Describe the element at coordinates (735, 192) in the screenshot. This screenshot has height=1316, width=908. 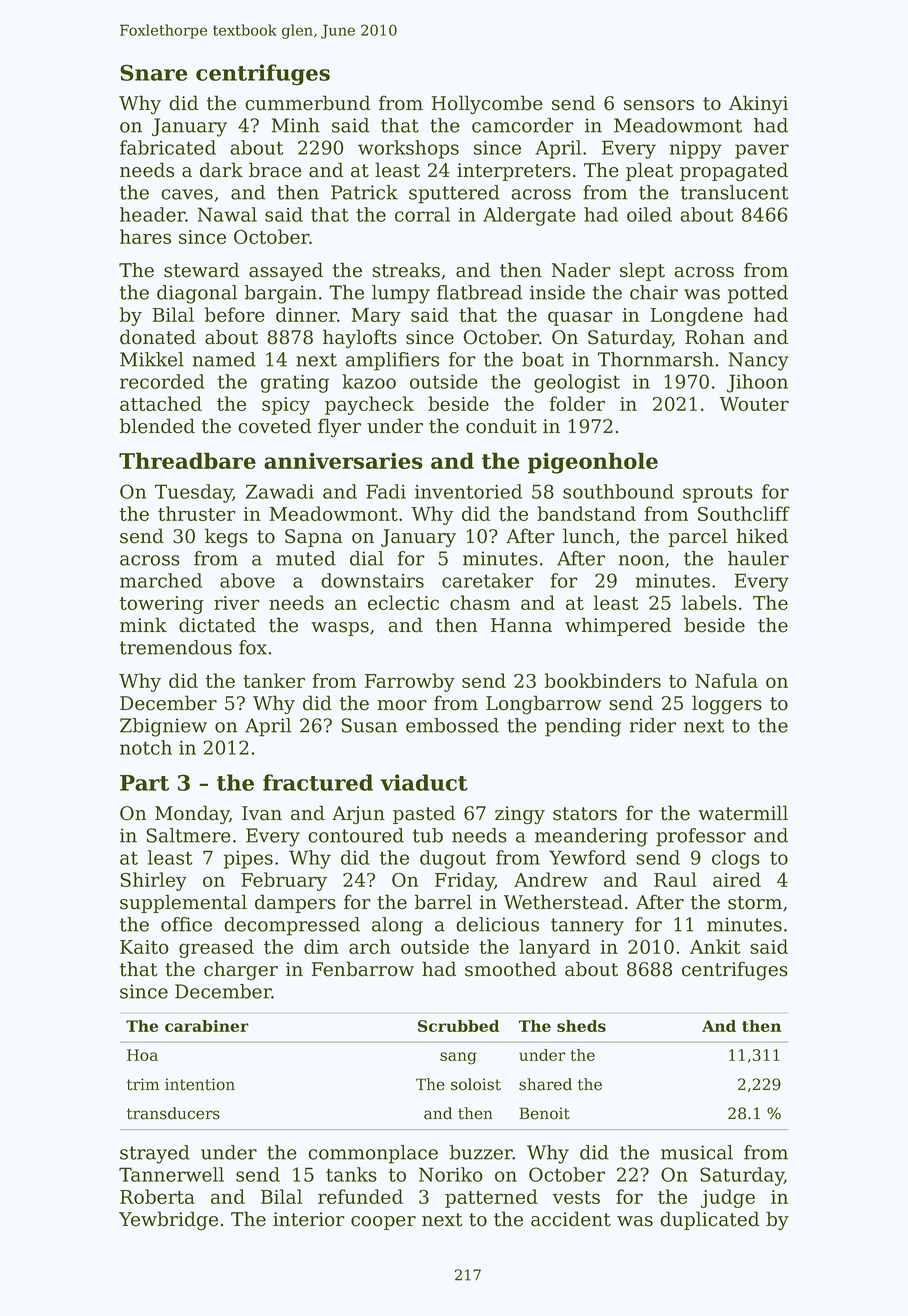
I see `translucent` at that location.
